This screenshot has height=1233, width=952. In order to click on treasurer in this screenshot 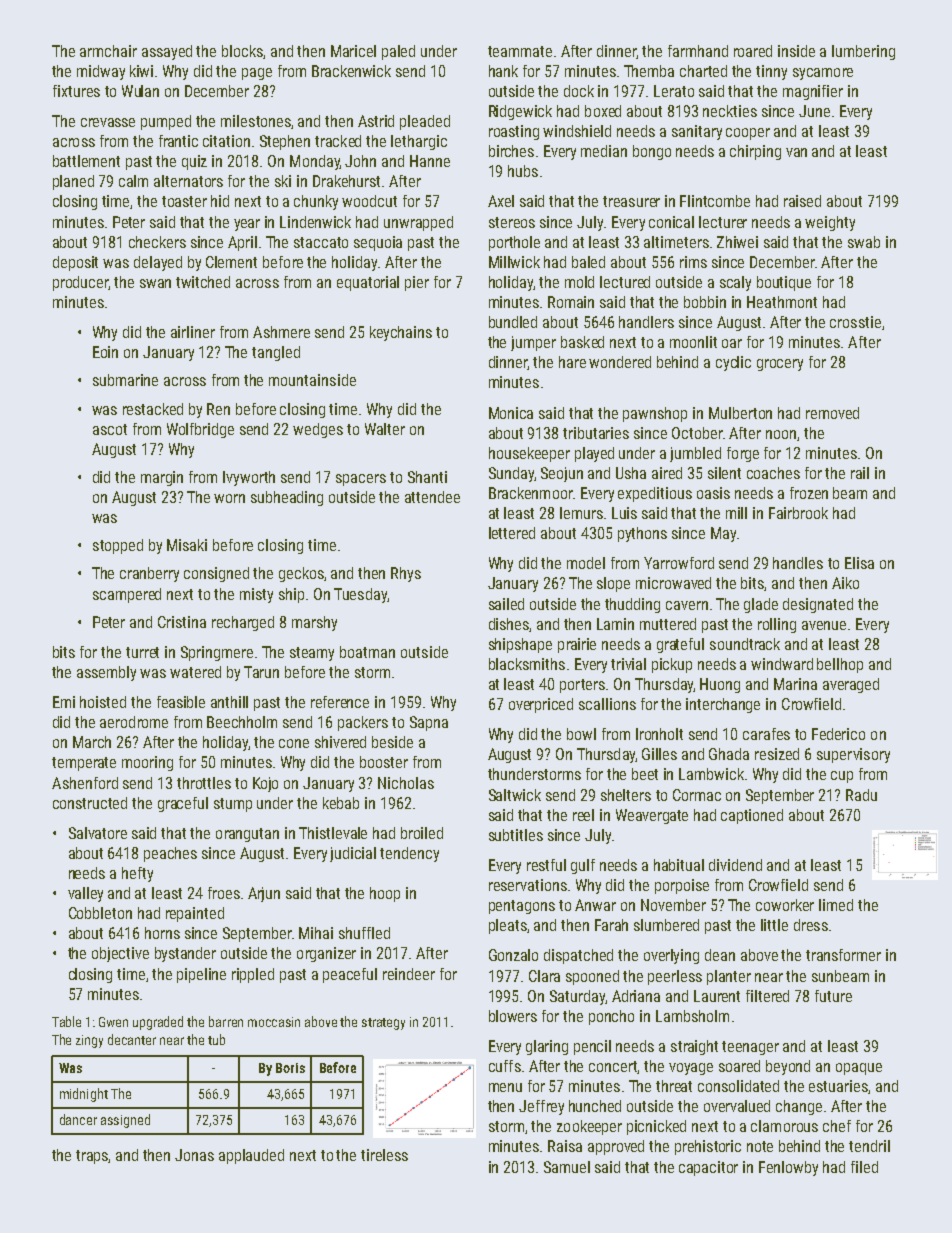, I will do `click(631, 201)`.
